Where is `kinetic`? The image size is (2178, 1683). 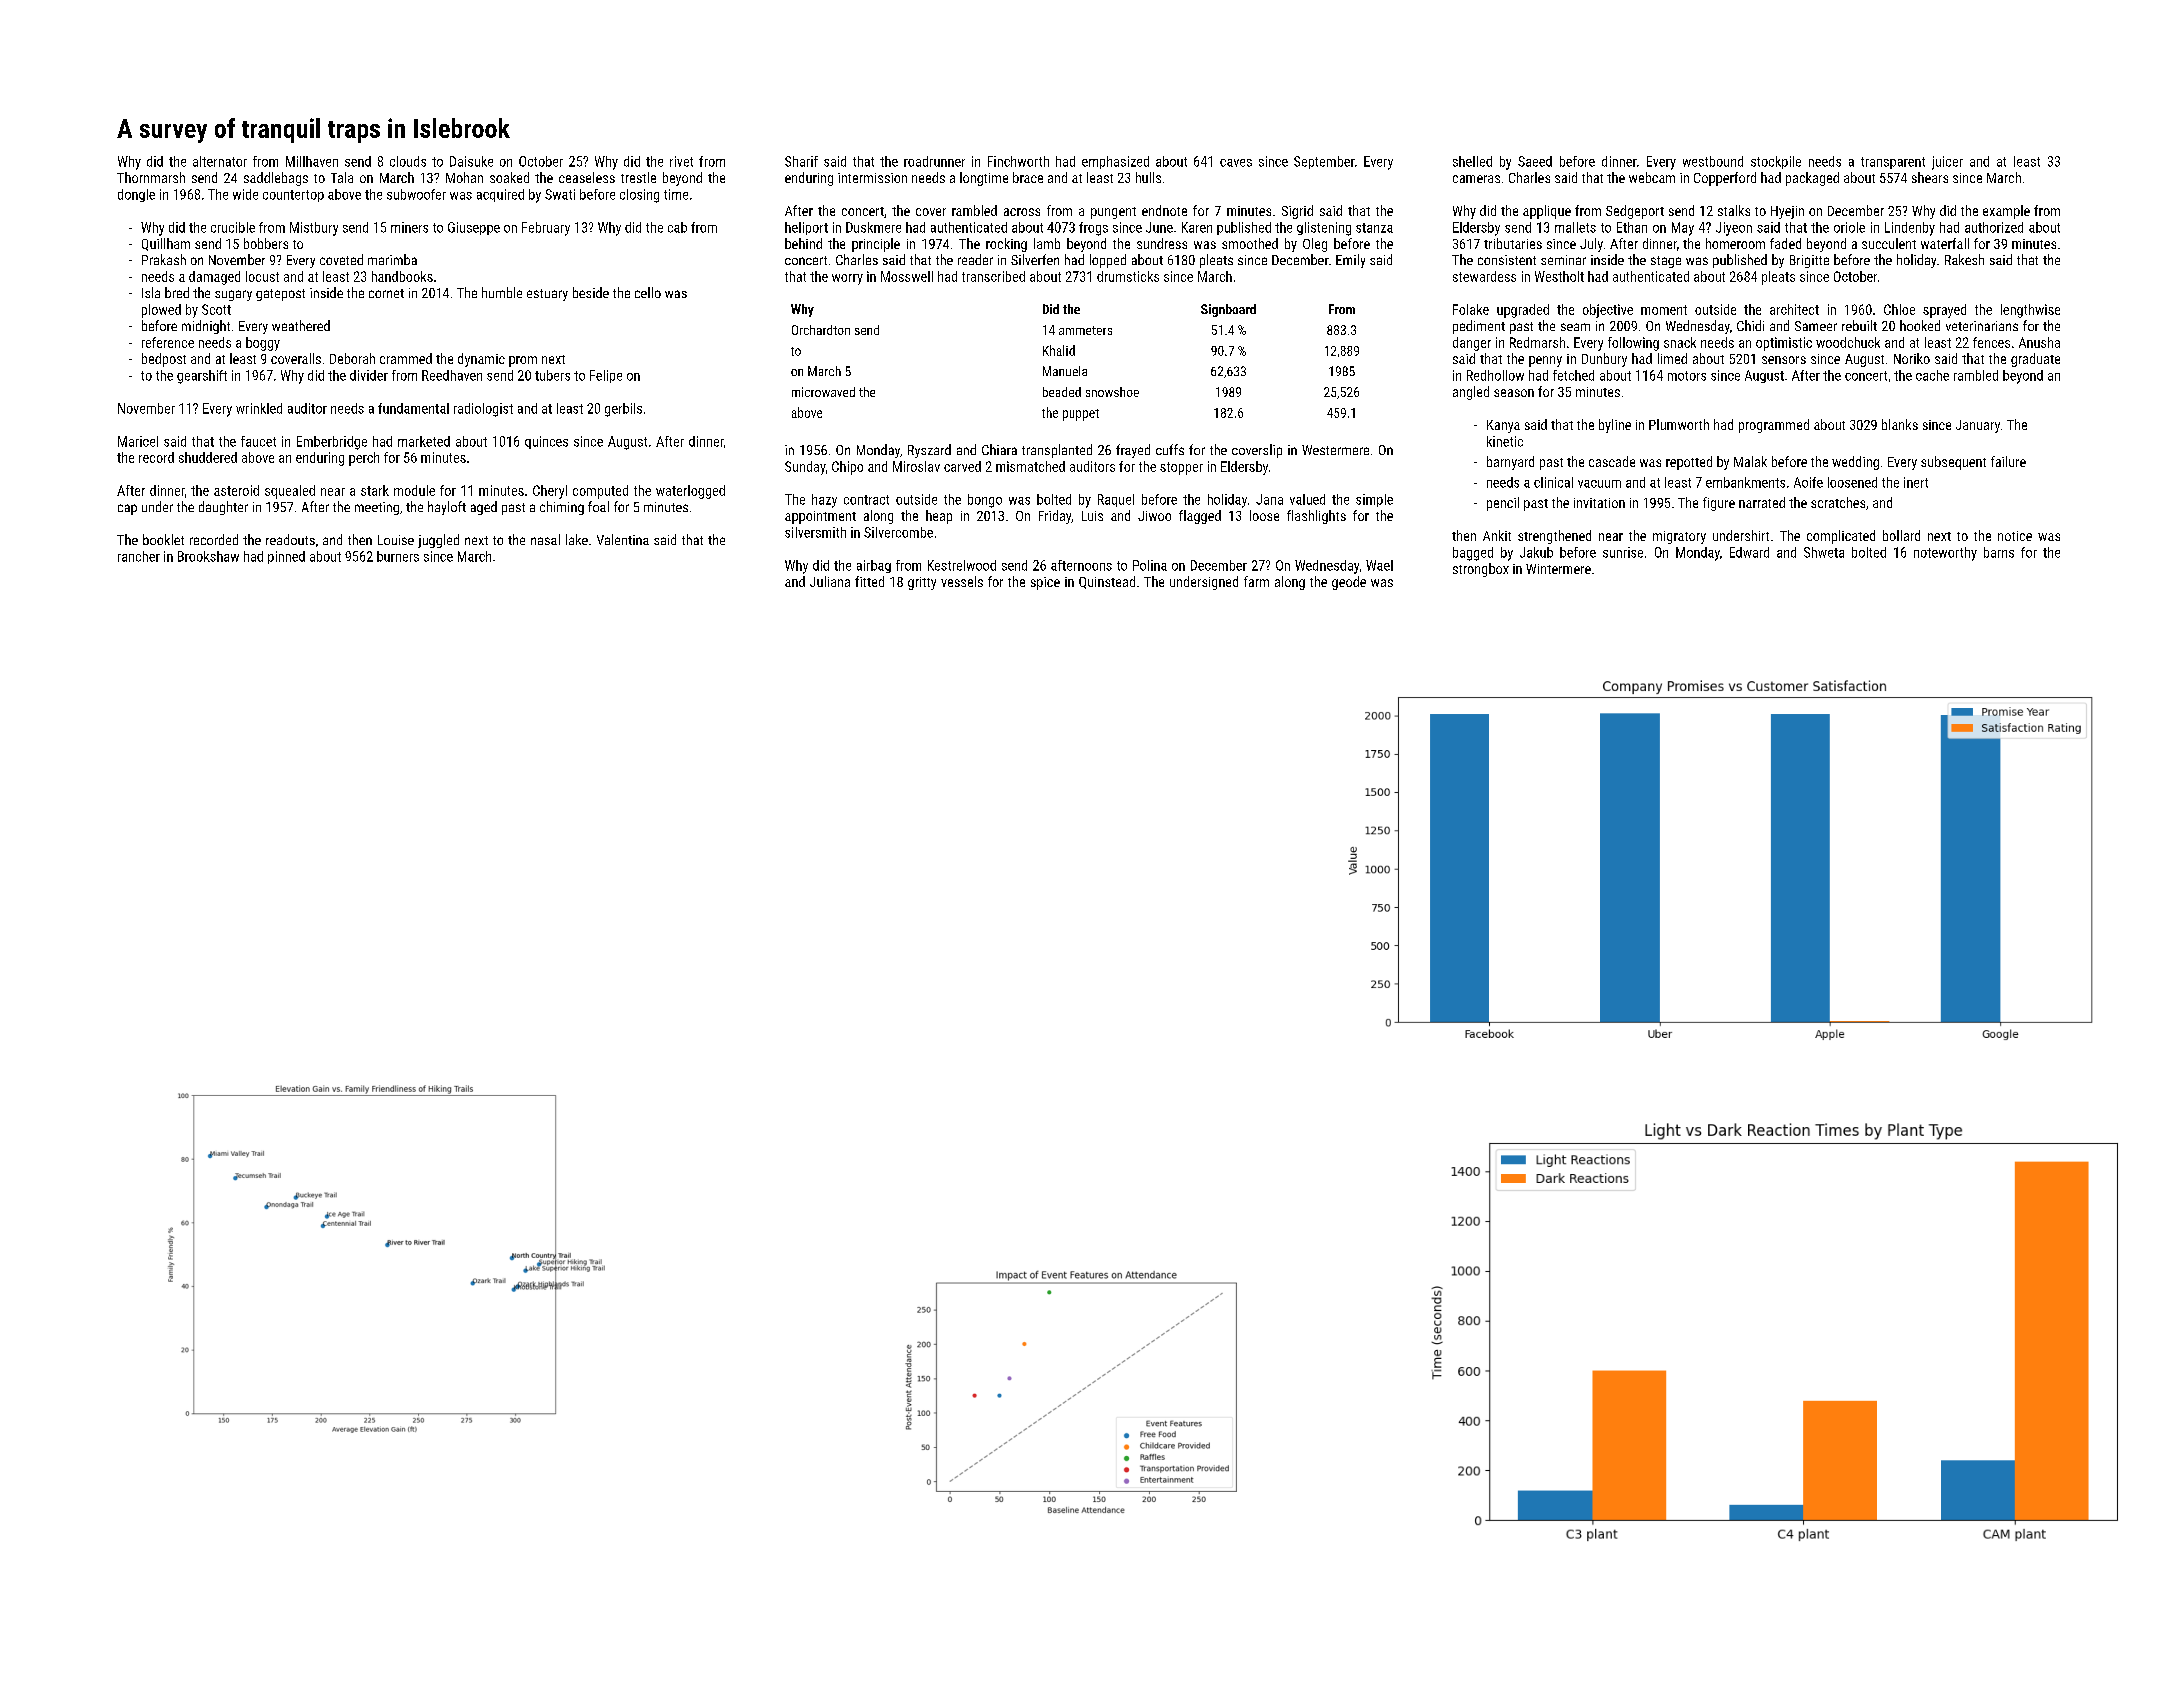
kinetic is located at coordinates (1505, 441).
